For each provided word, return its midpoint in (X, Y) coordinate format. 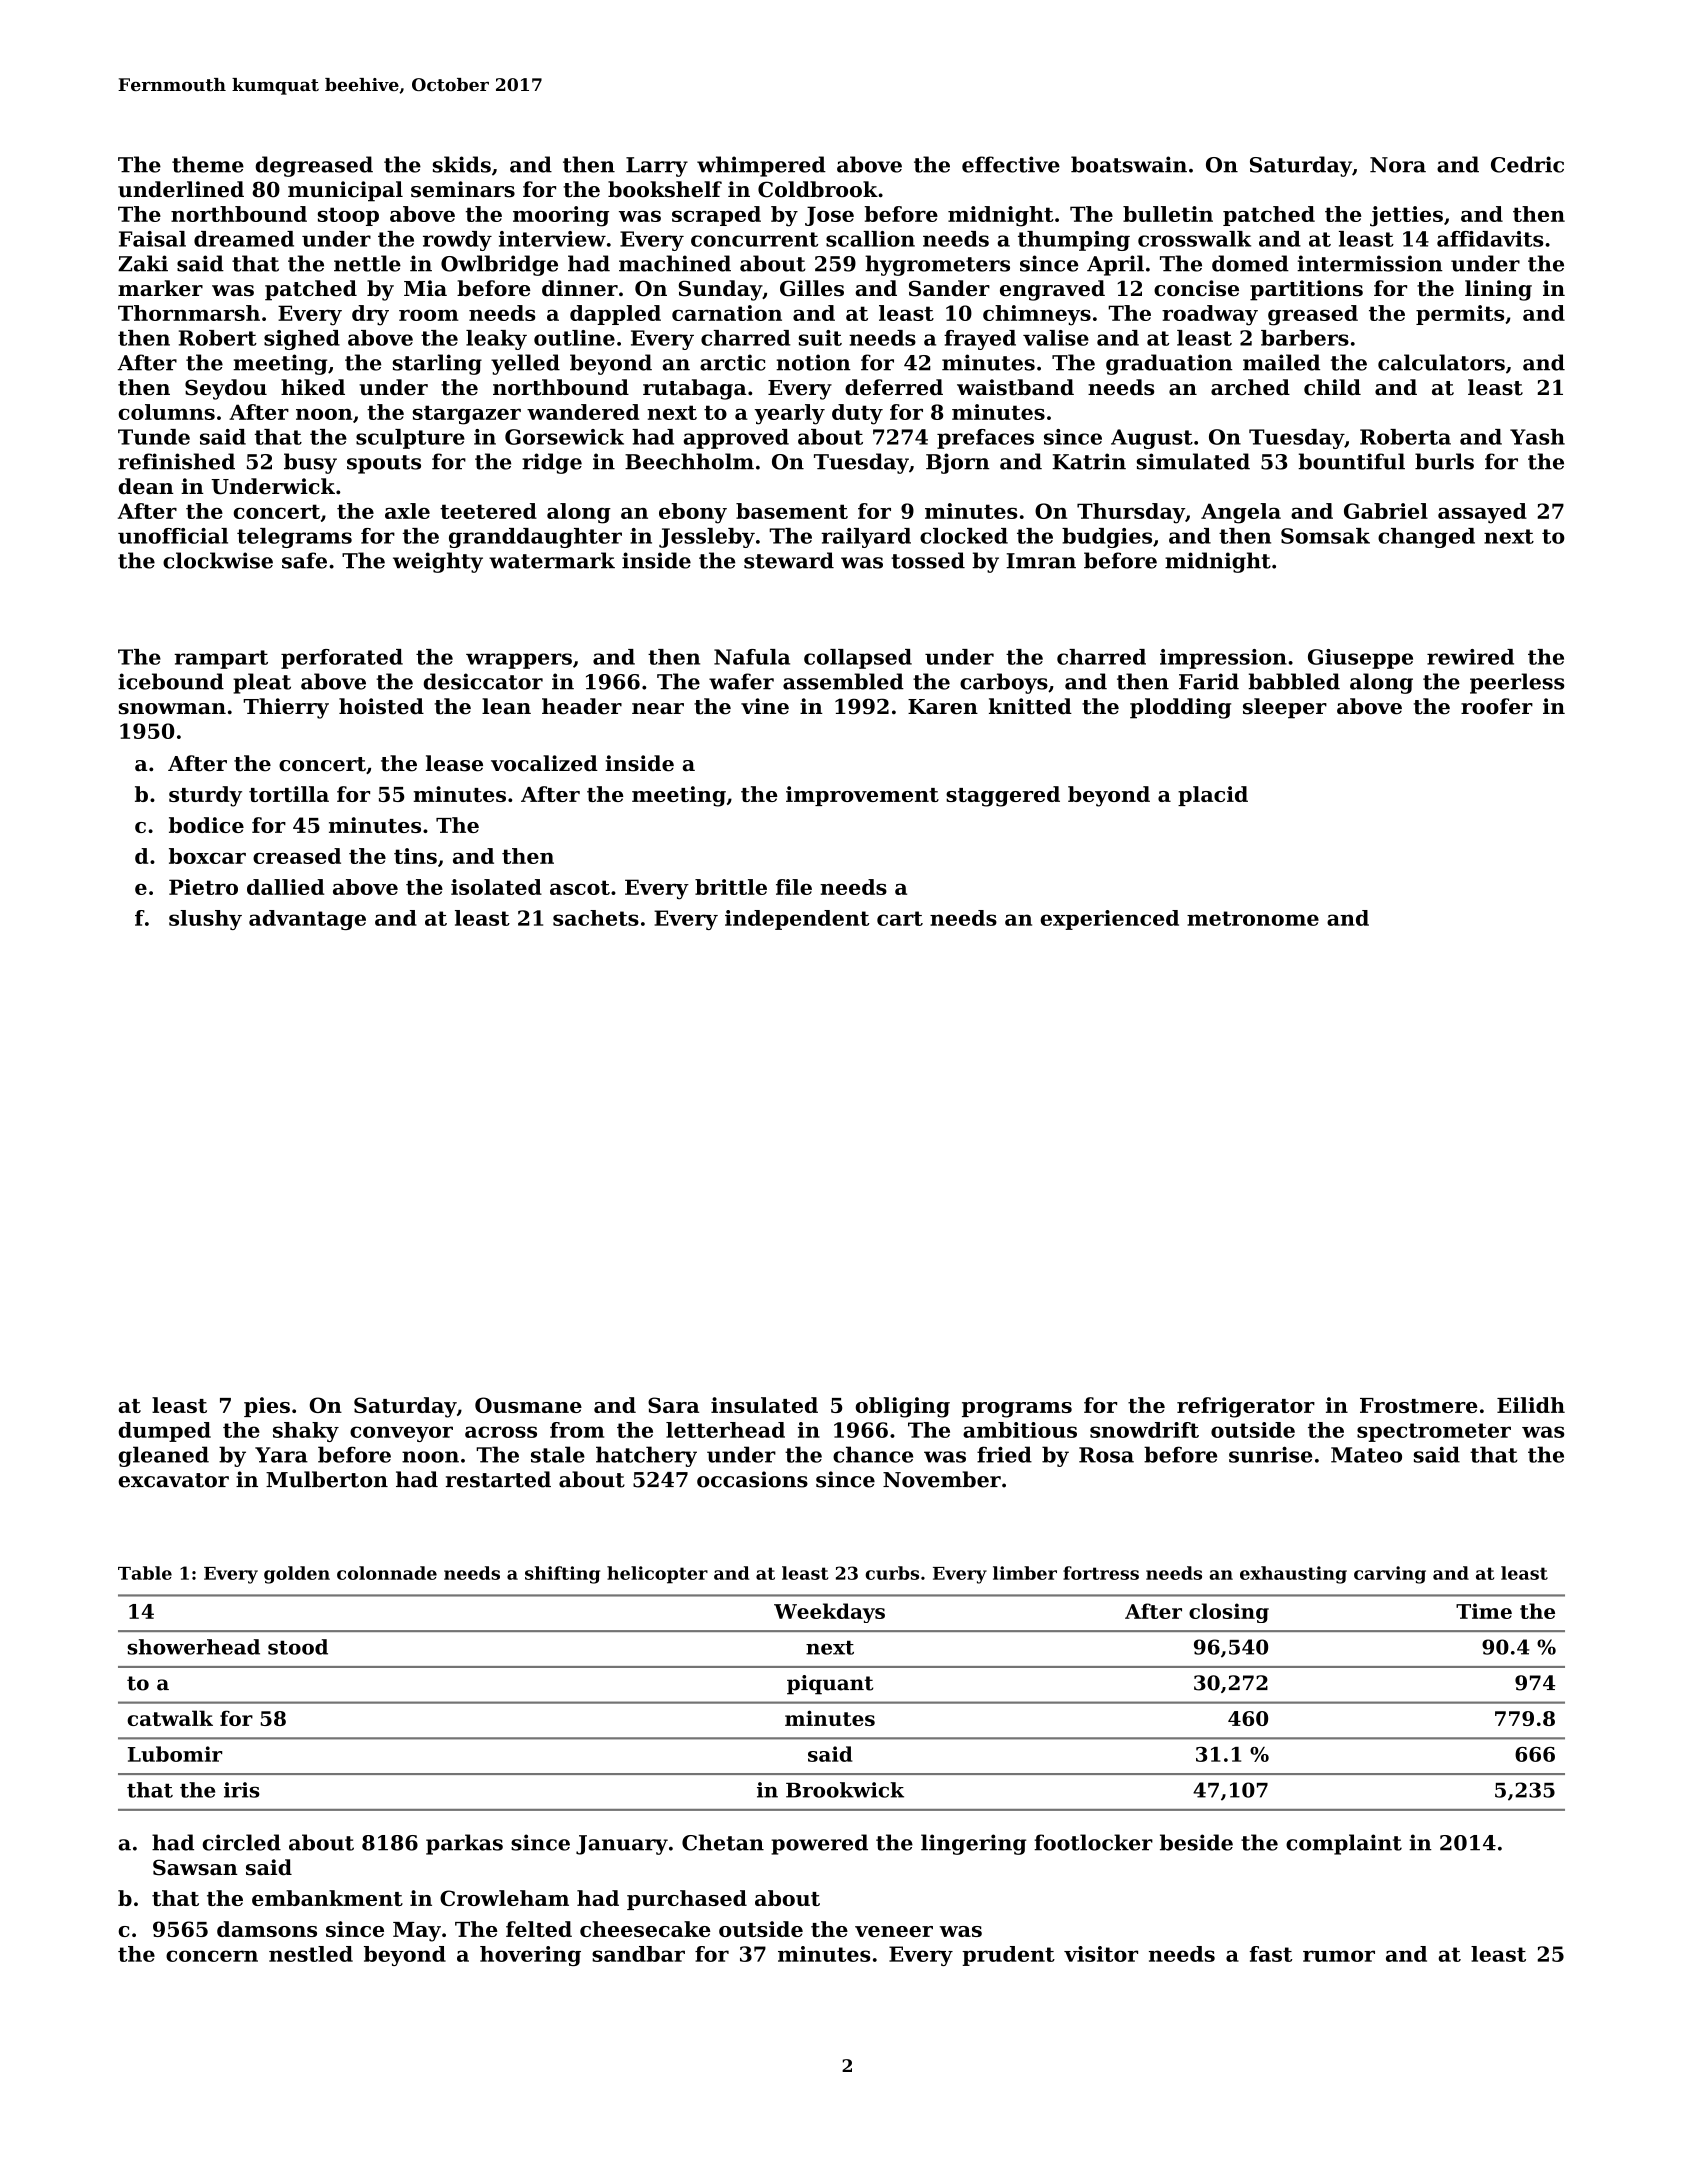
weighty (438, 562)
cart (900, 918)
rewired (1470, 657)
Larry (657, 167)
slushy (205, 920)
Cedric (1527, 164)
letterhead (725, 1430)
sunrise (1270, 1454)
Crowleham (504, 1898)
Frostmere (1419, 1405)
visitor (1101, 1954)
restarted (498, 1479)
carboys (1004, 683)
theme (208, 164)
